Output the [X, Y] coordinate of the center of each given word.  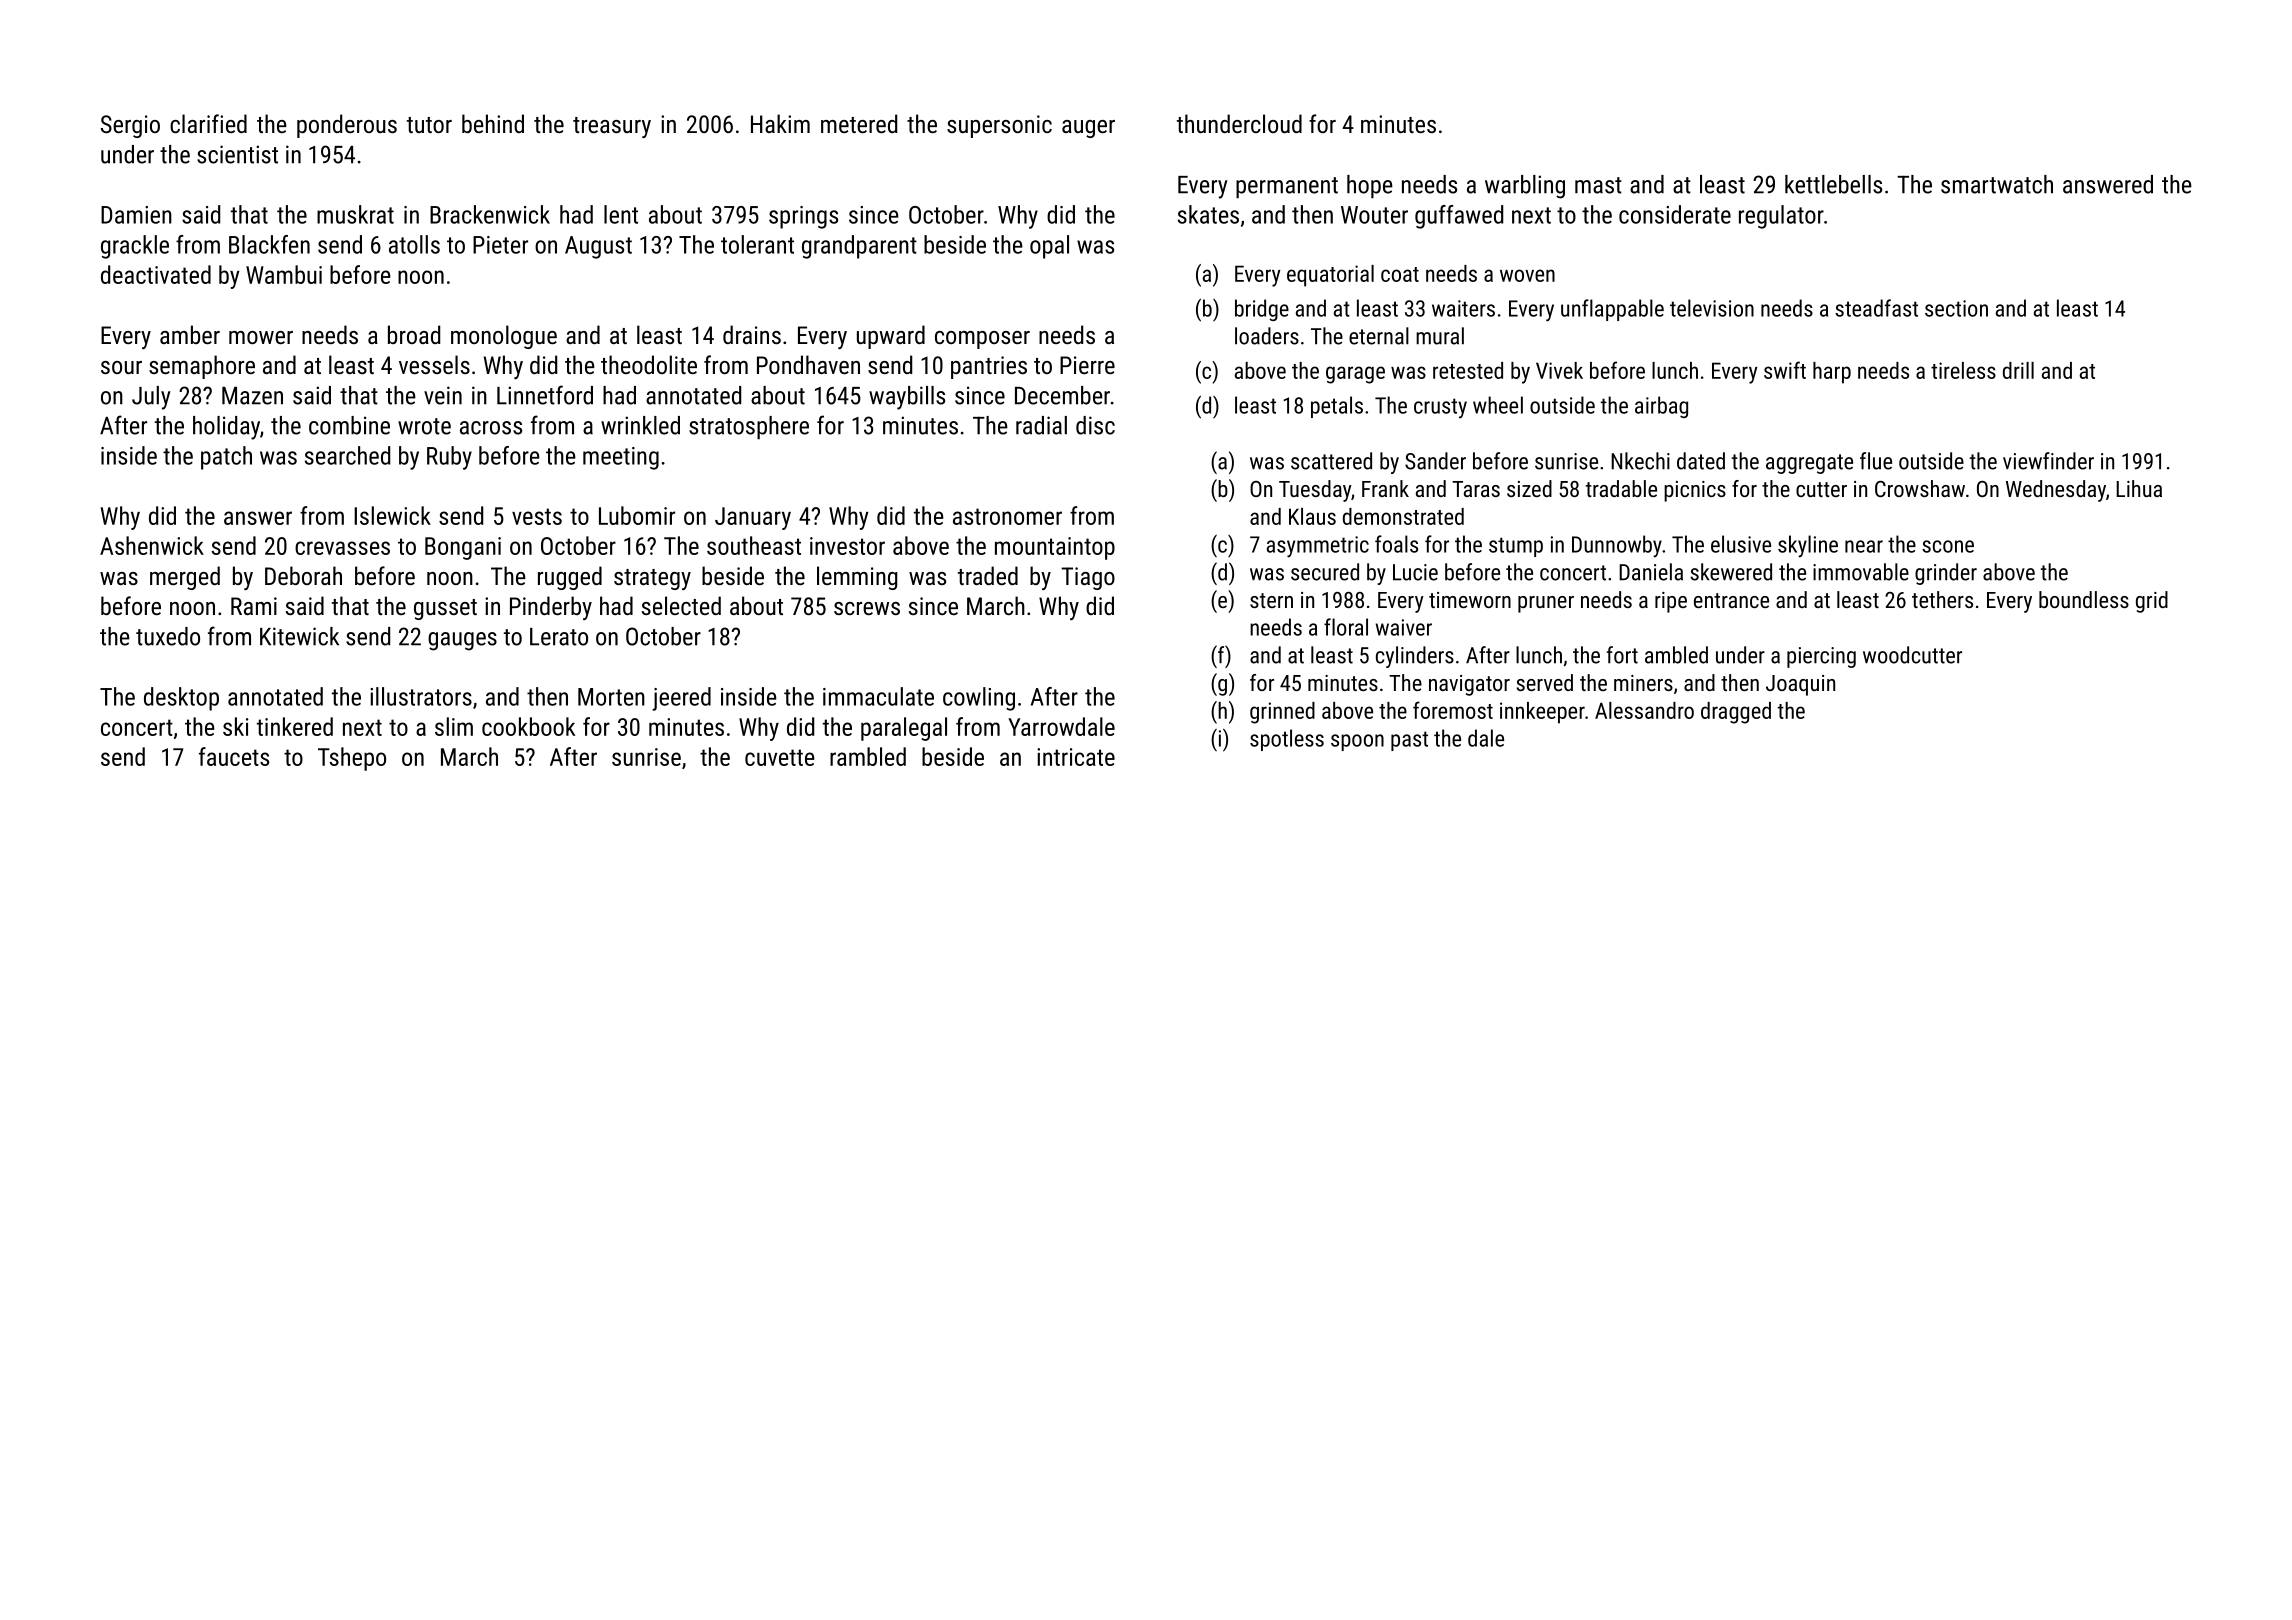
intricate [1076, 757]
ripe [1671, 602]
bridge [1262, 310]
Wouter [1374, 215]
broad [414, 334]
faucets [234, 756]
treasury [612, 127]
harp [1832, 373]
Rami [254, 606]
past [1409, 741]
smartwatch [1997, 184]
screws [867, 608]
